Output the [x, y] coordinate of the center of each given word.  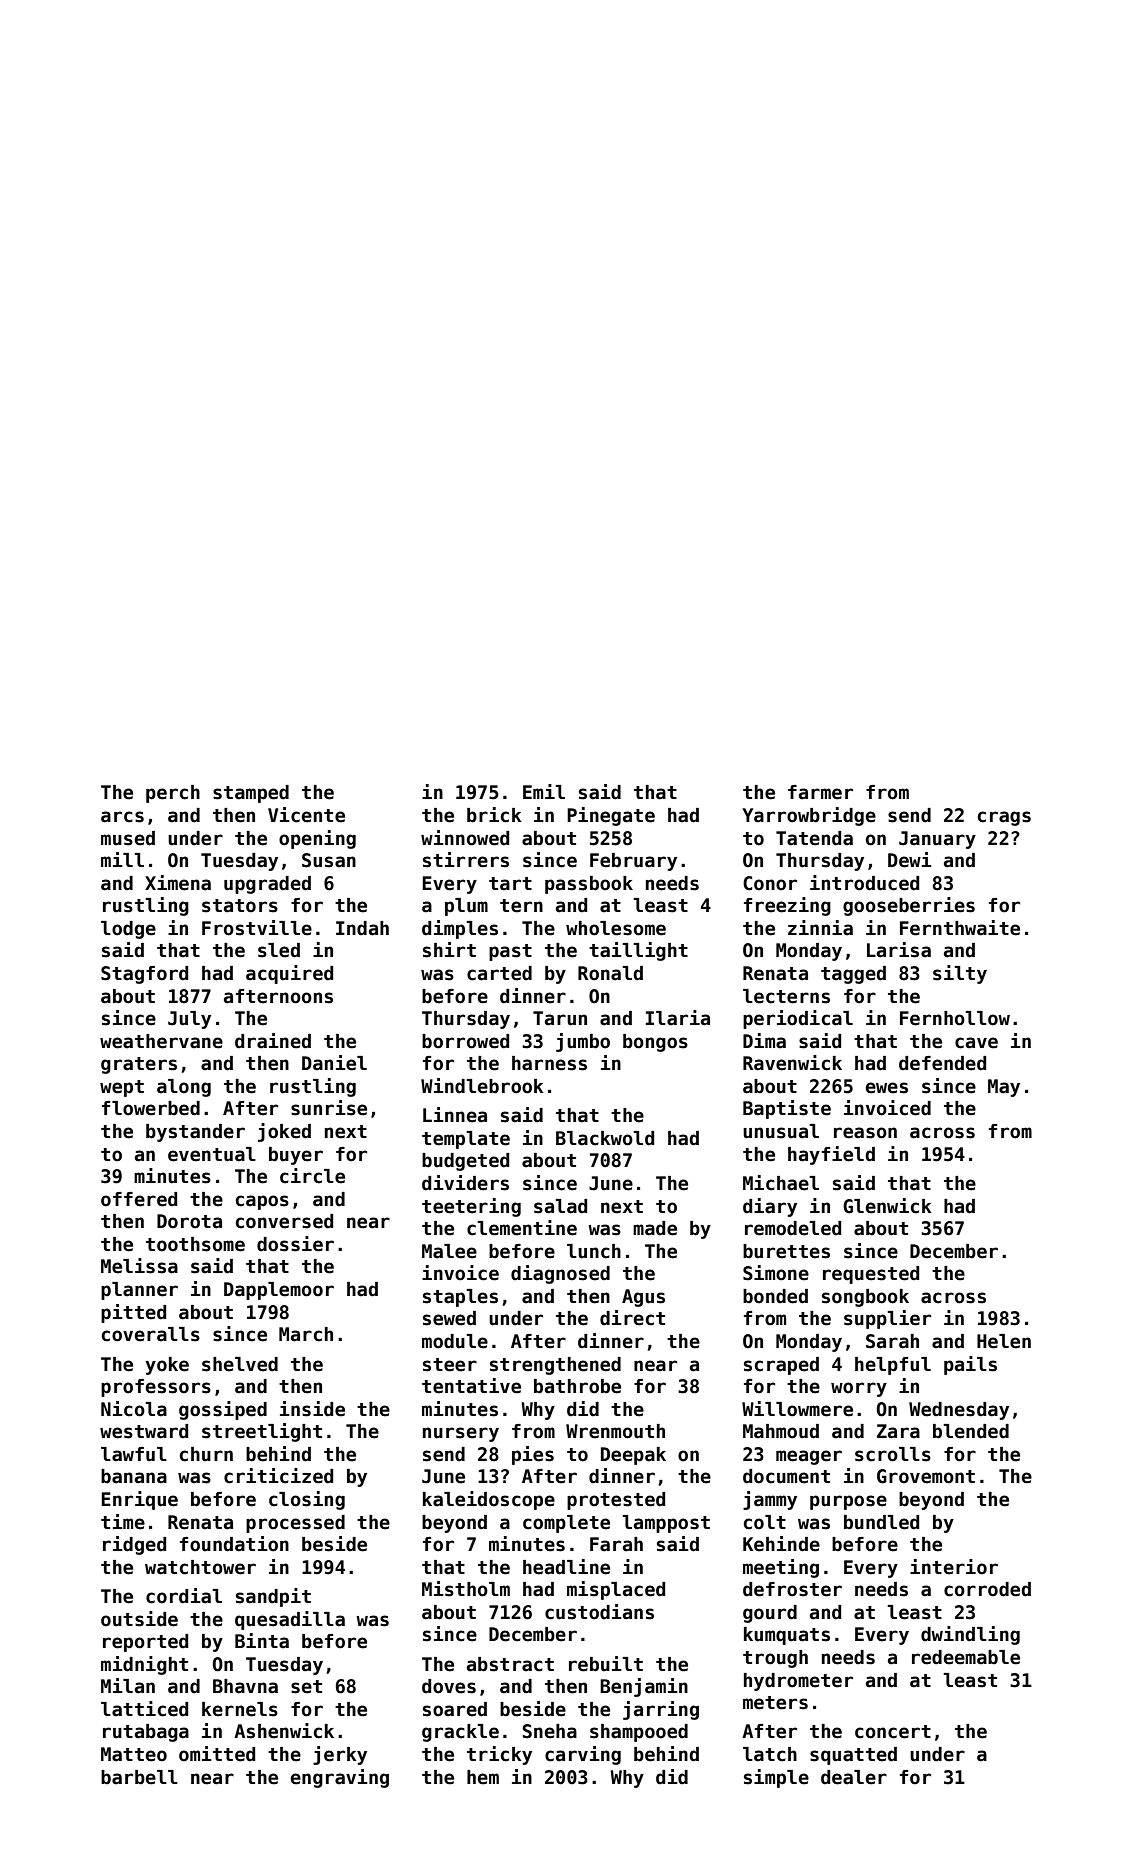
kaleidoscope [489, 1500]
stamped [251, 794]
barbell [139, 1777]
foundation [234, 1544]
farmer [820, 792]
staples [460, 1298]
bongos [655, 1043]
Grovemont [926, 1476]
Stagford [144, 975]
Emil [544, 791]
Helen [1004, 1341]
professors [156, 1388]
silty [960, 974]
